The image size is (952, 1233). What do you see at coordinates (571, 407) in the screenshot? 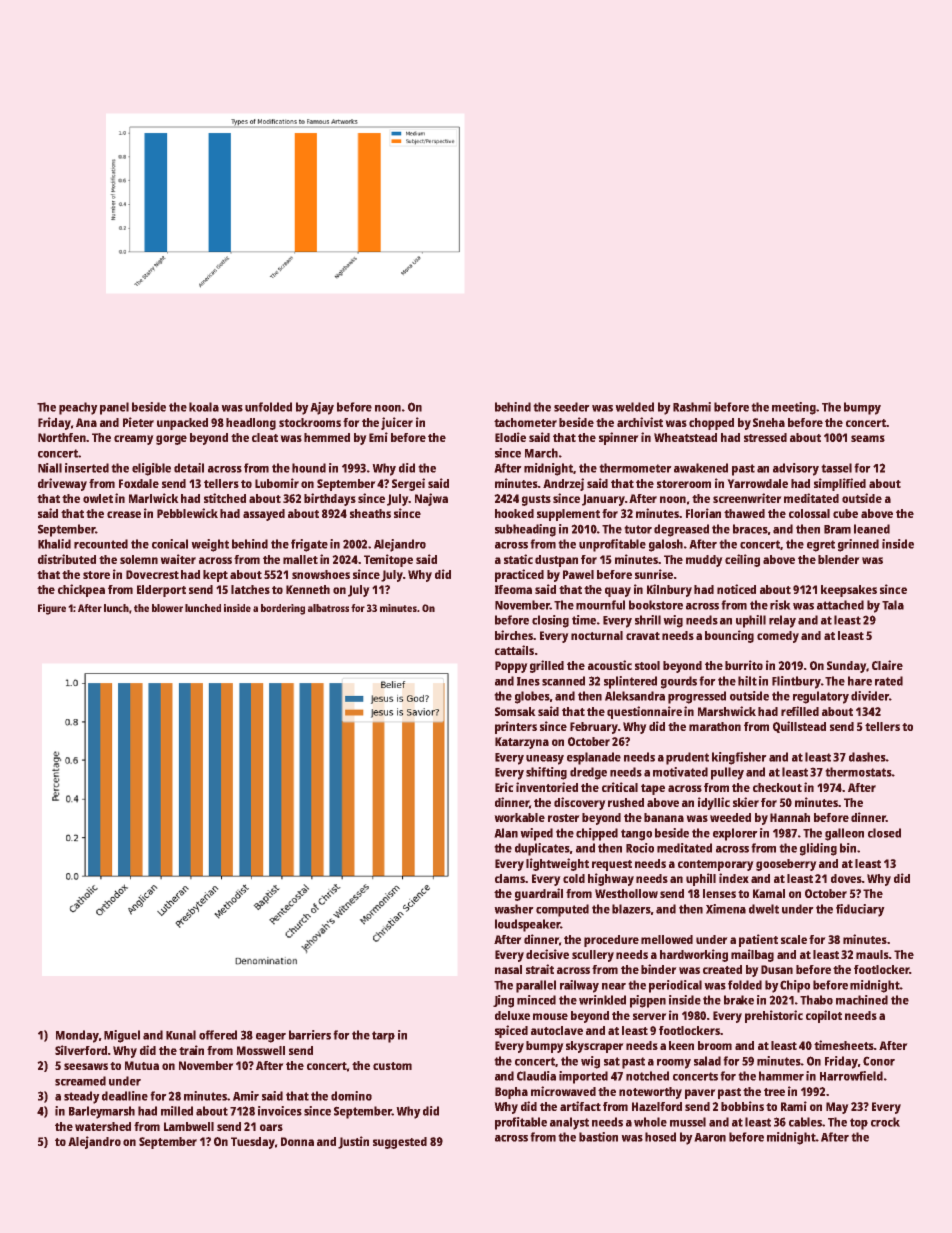
I see `seeder` at bounding box center [571, 407].
